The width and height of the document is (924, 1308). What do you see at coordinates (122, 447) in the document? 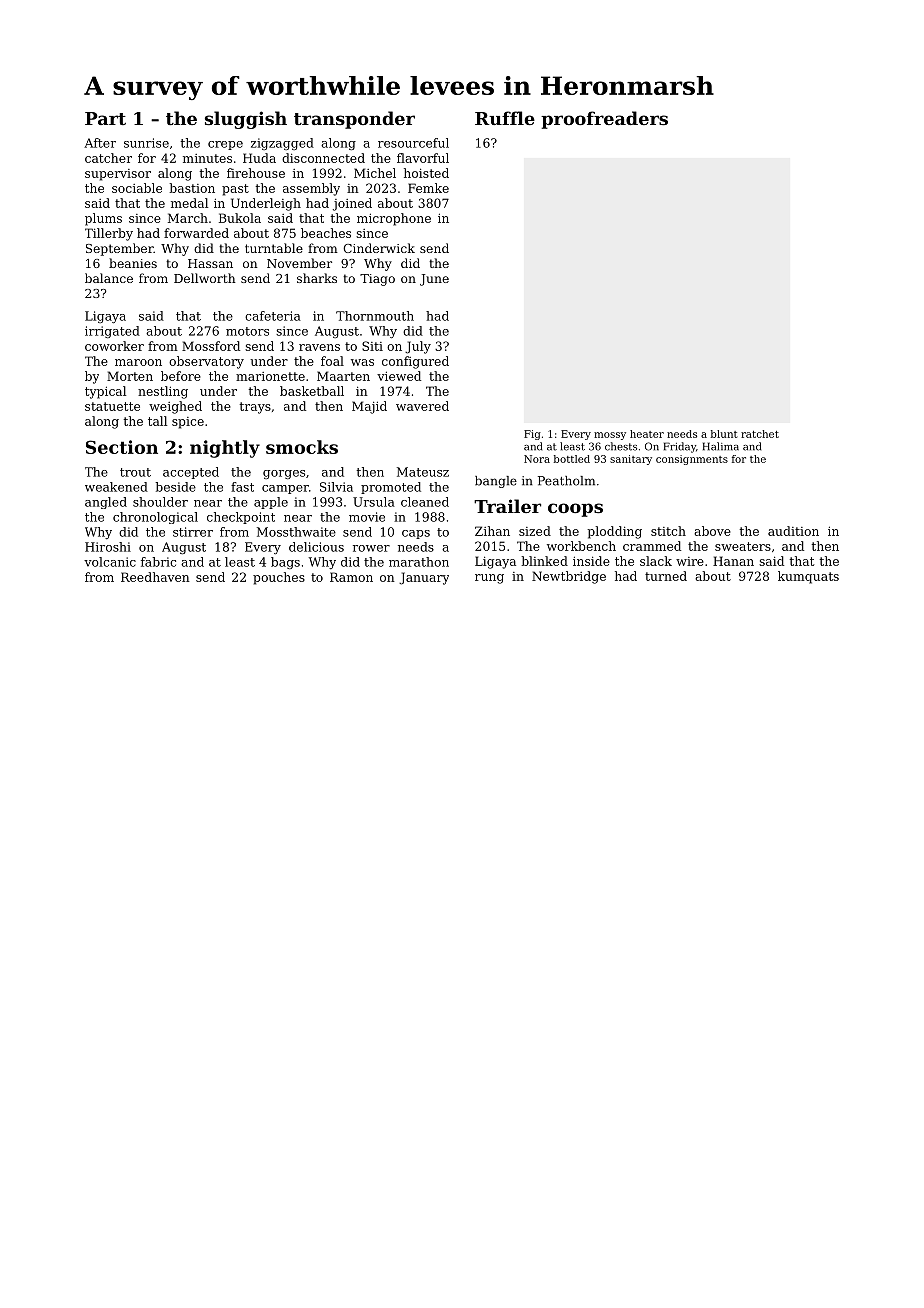
I see `Section` at bounding box center [122, 447].
